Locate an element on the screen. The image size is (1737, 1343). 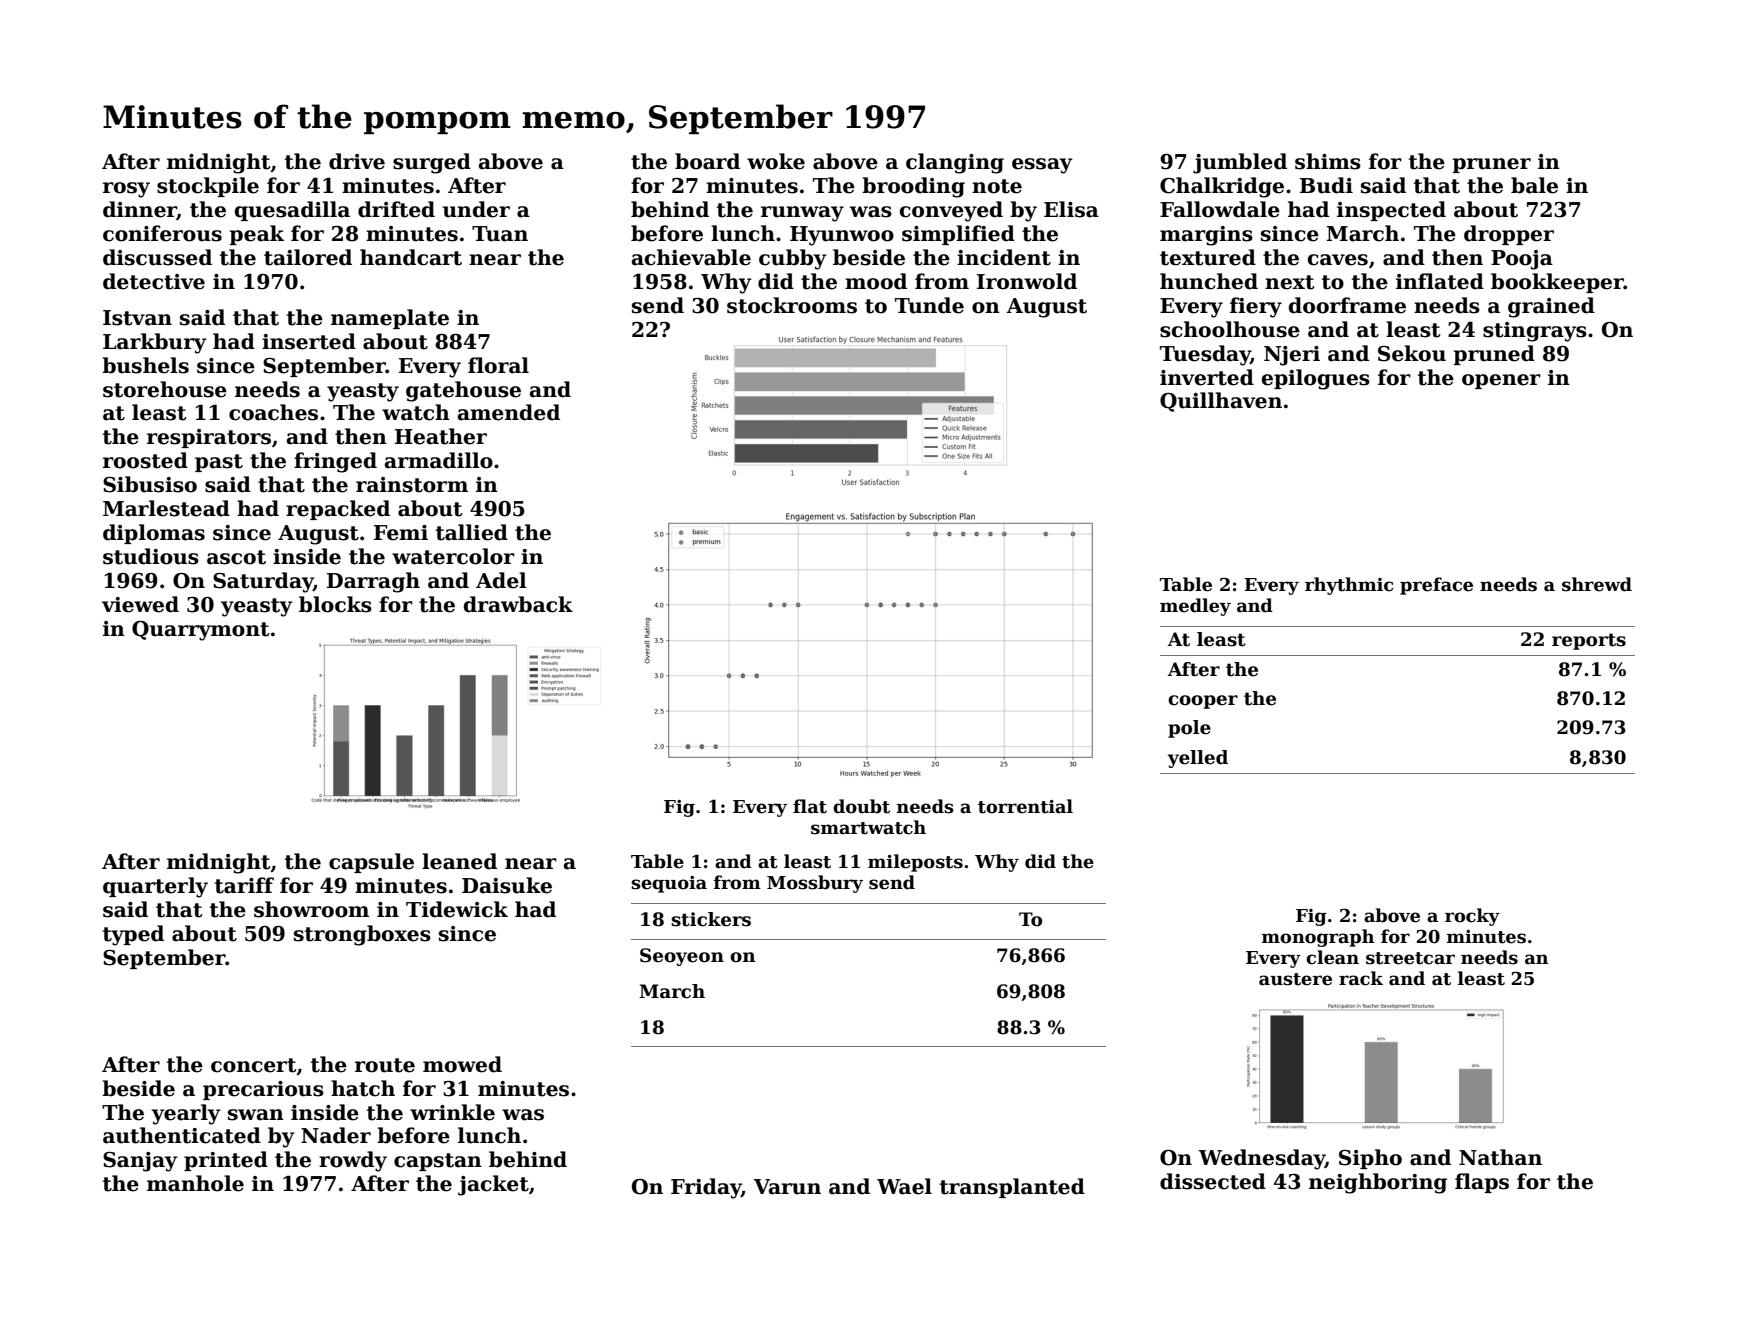
stockrooms is located at coordinates (792, 305).
